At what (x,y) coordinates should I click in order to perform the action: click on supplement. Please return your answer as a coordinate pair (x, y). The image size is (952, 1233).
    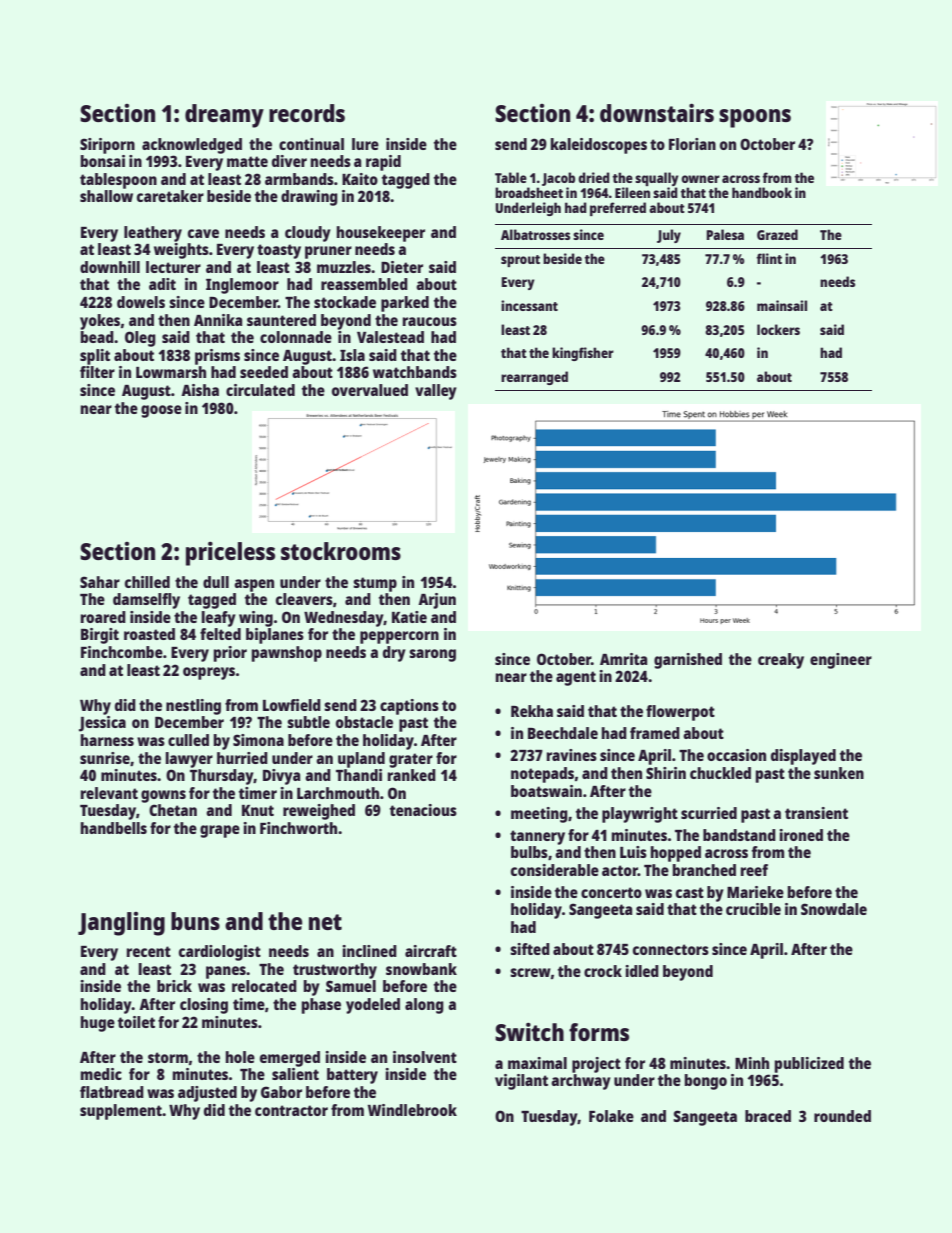
    Looking at the image, I should click on (121, 1112).
